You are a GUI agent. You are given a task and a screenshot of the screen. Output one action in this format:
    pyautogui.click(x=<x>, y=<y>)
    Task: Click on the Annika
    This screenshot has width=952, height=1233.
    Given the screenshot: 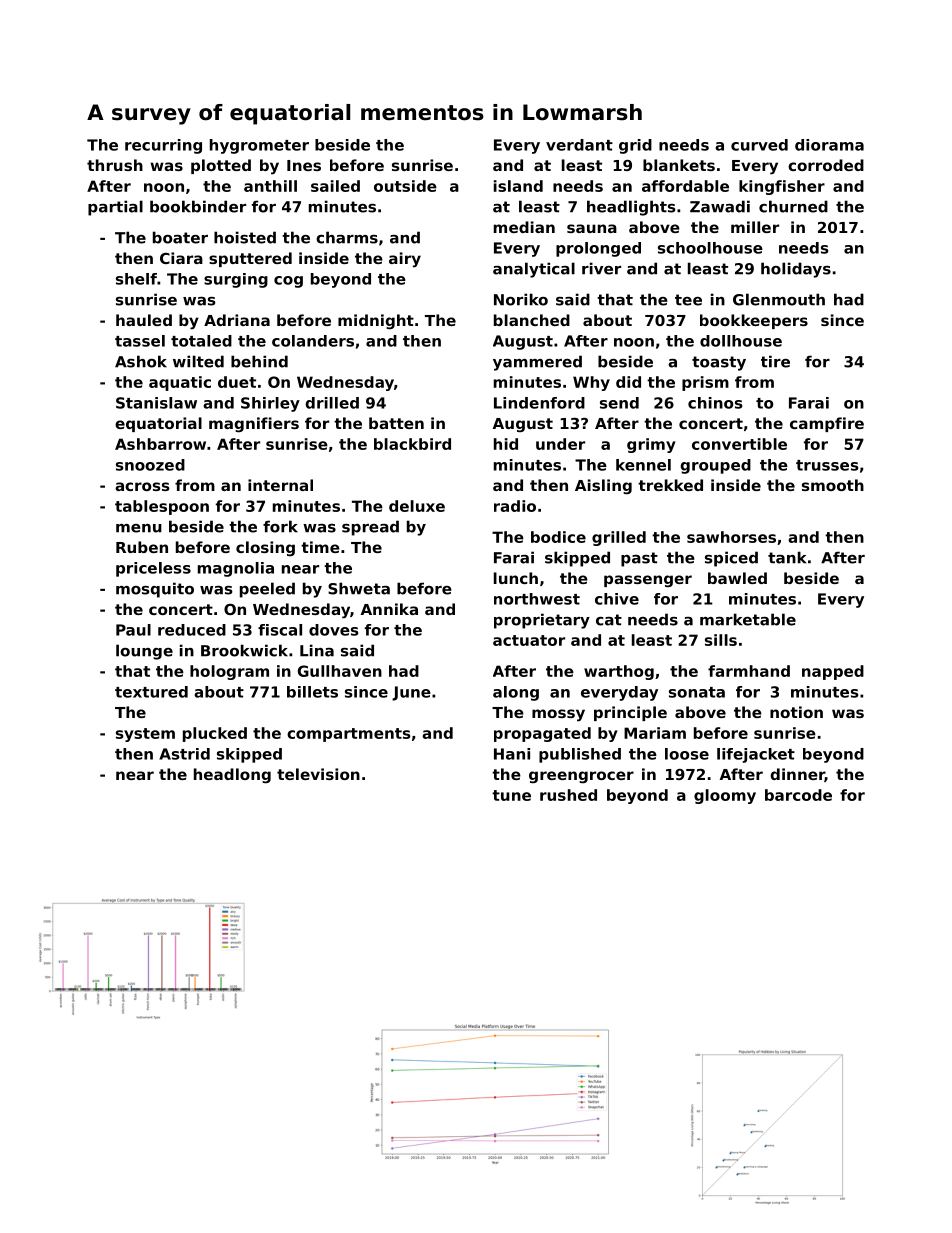 What is the action you would take?
    pyautogui.click(x=389, y=609)
